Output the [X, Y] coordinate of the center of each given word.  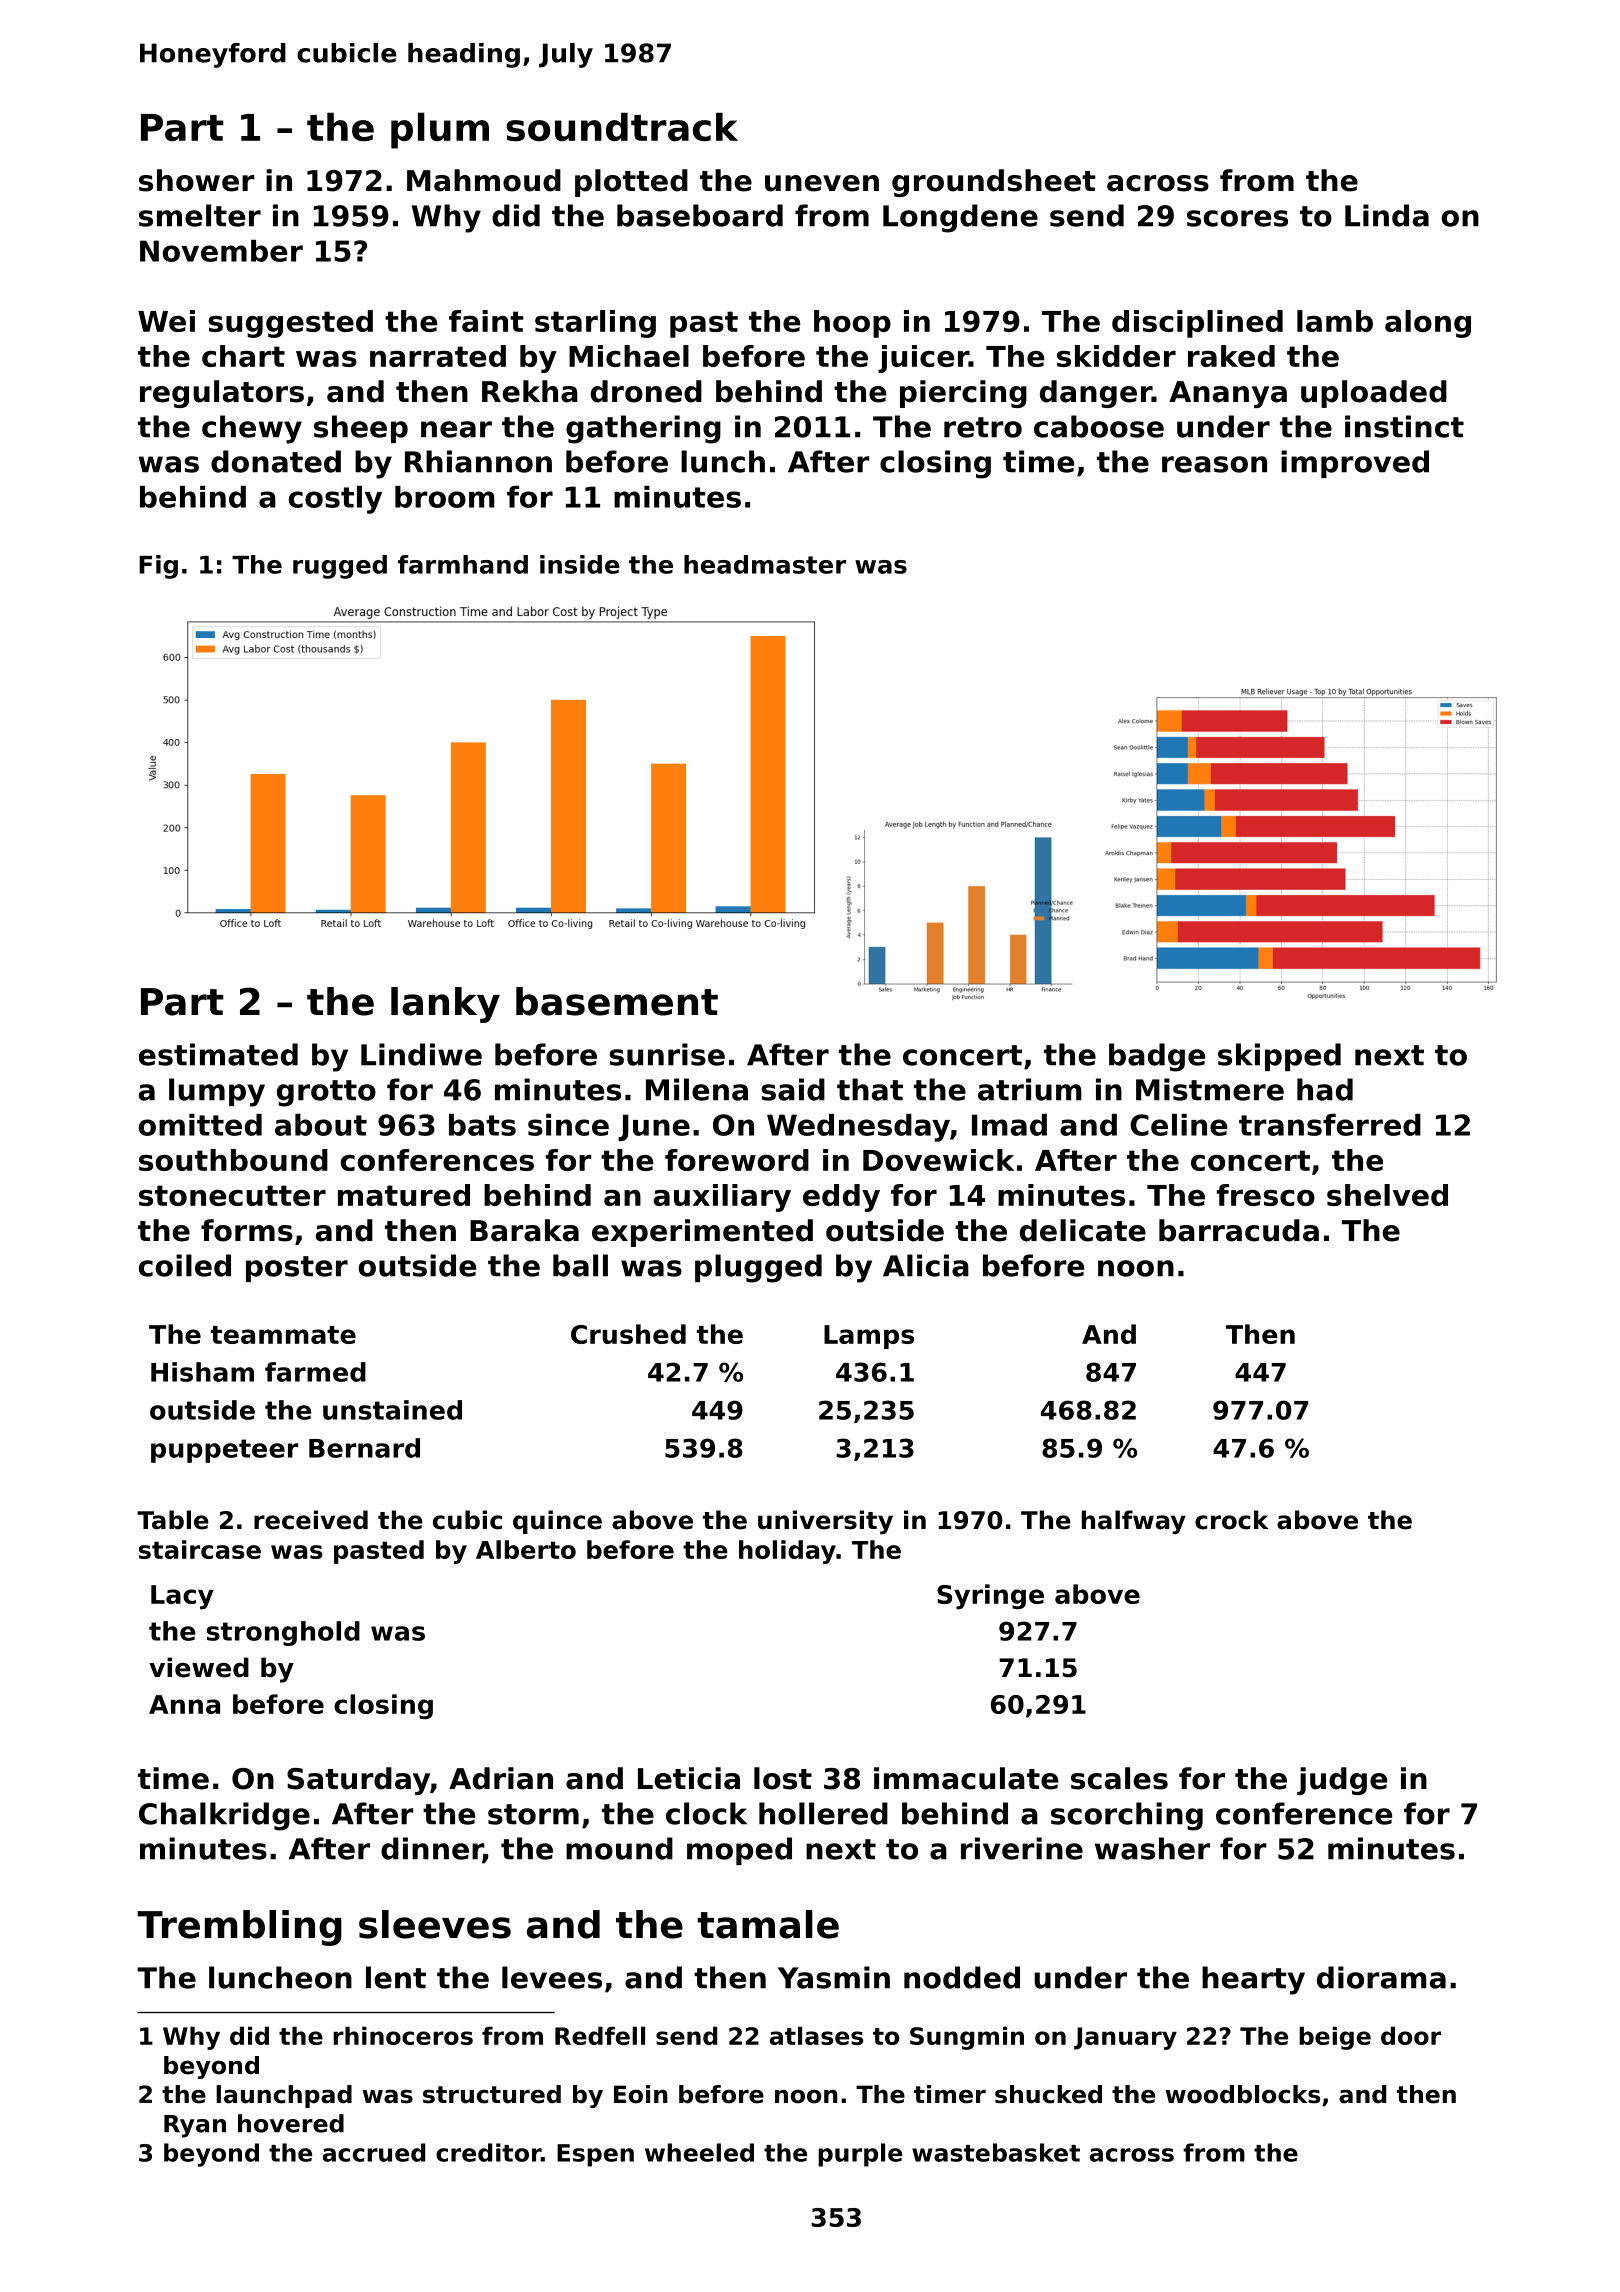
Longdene [960, 218]
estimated [218, 1054]
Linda [1387, 215]
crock [1231, 1520]
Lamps [869, 1337]
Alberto [526, 1549]
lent [396, 1977]
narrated [438, 356]
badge [1157, 1057]
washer [1152, 1848]
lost [783, 1778]
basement [617, 1001]
